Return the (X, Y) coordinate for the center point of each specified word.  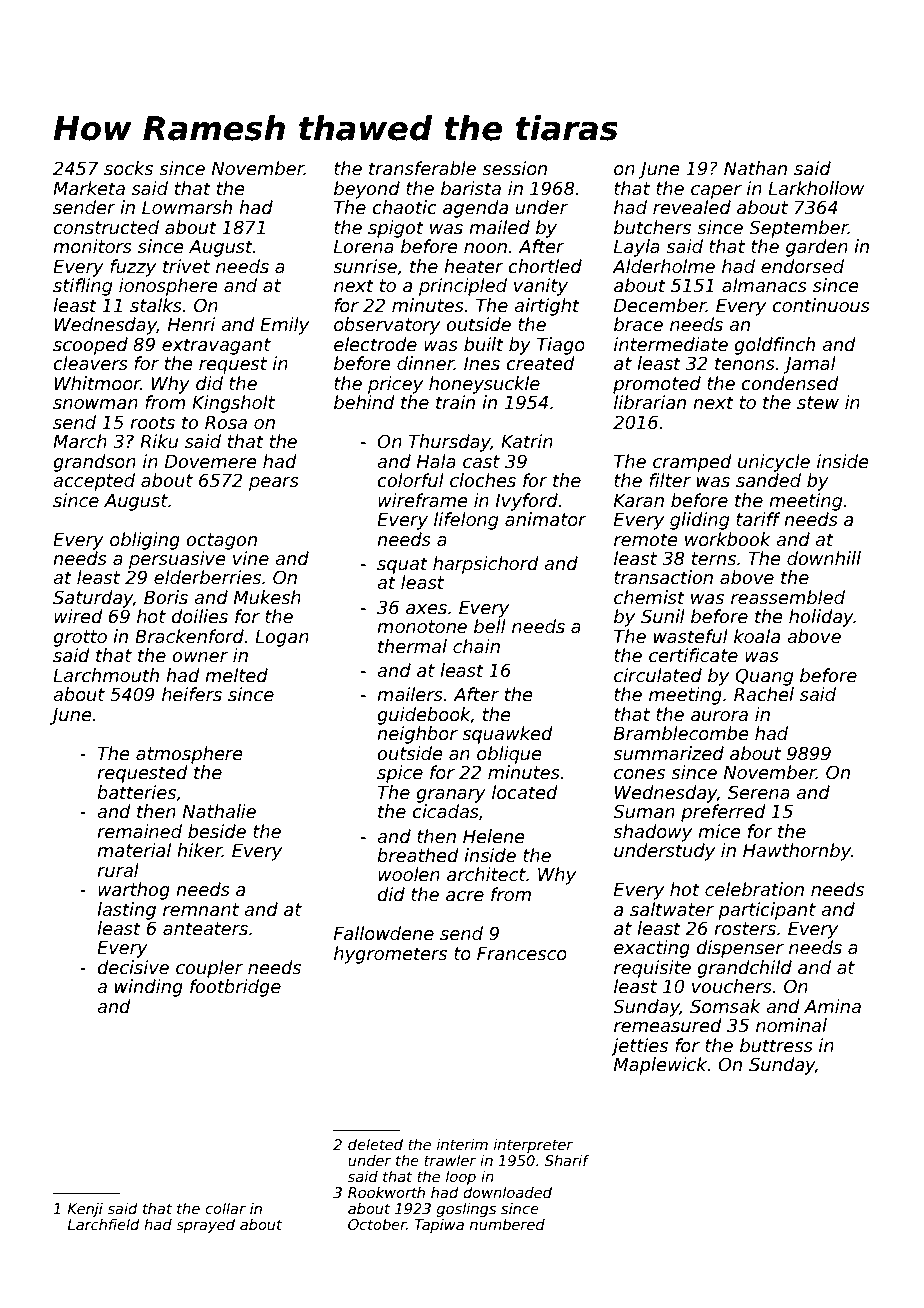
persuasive (177, 560)
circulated (658, 675)
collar (225, 1208)
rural (118, 870)
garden (817, 248)
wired (78, 616)
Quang (764, 677)
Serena (759, 792)
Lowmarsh (187, 207)
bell (490, 626)
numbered (507, 1224)
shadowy (652, 833)
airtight (547, 307)
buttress (776, 1045)
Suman (644, 811)
